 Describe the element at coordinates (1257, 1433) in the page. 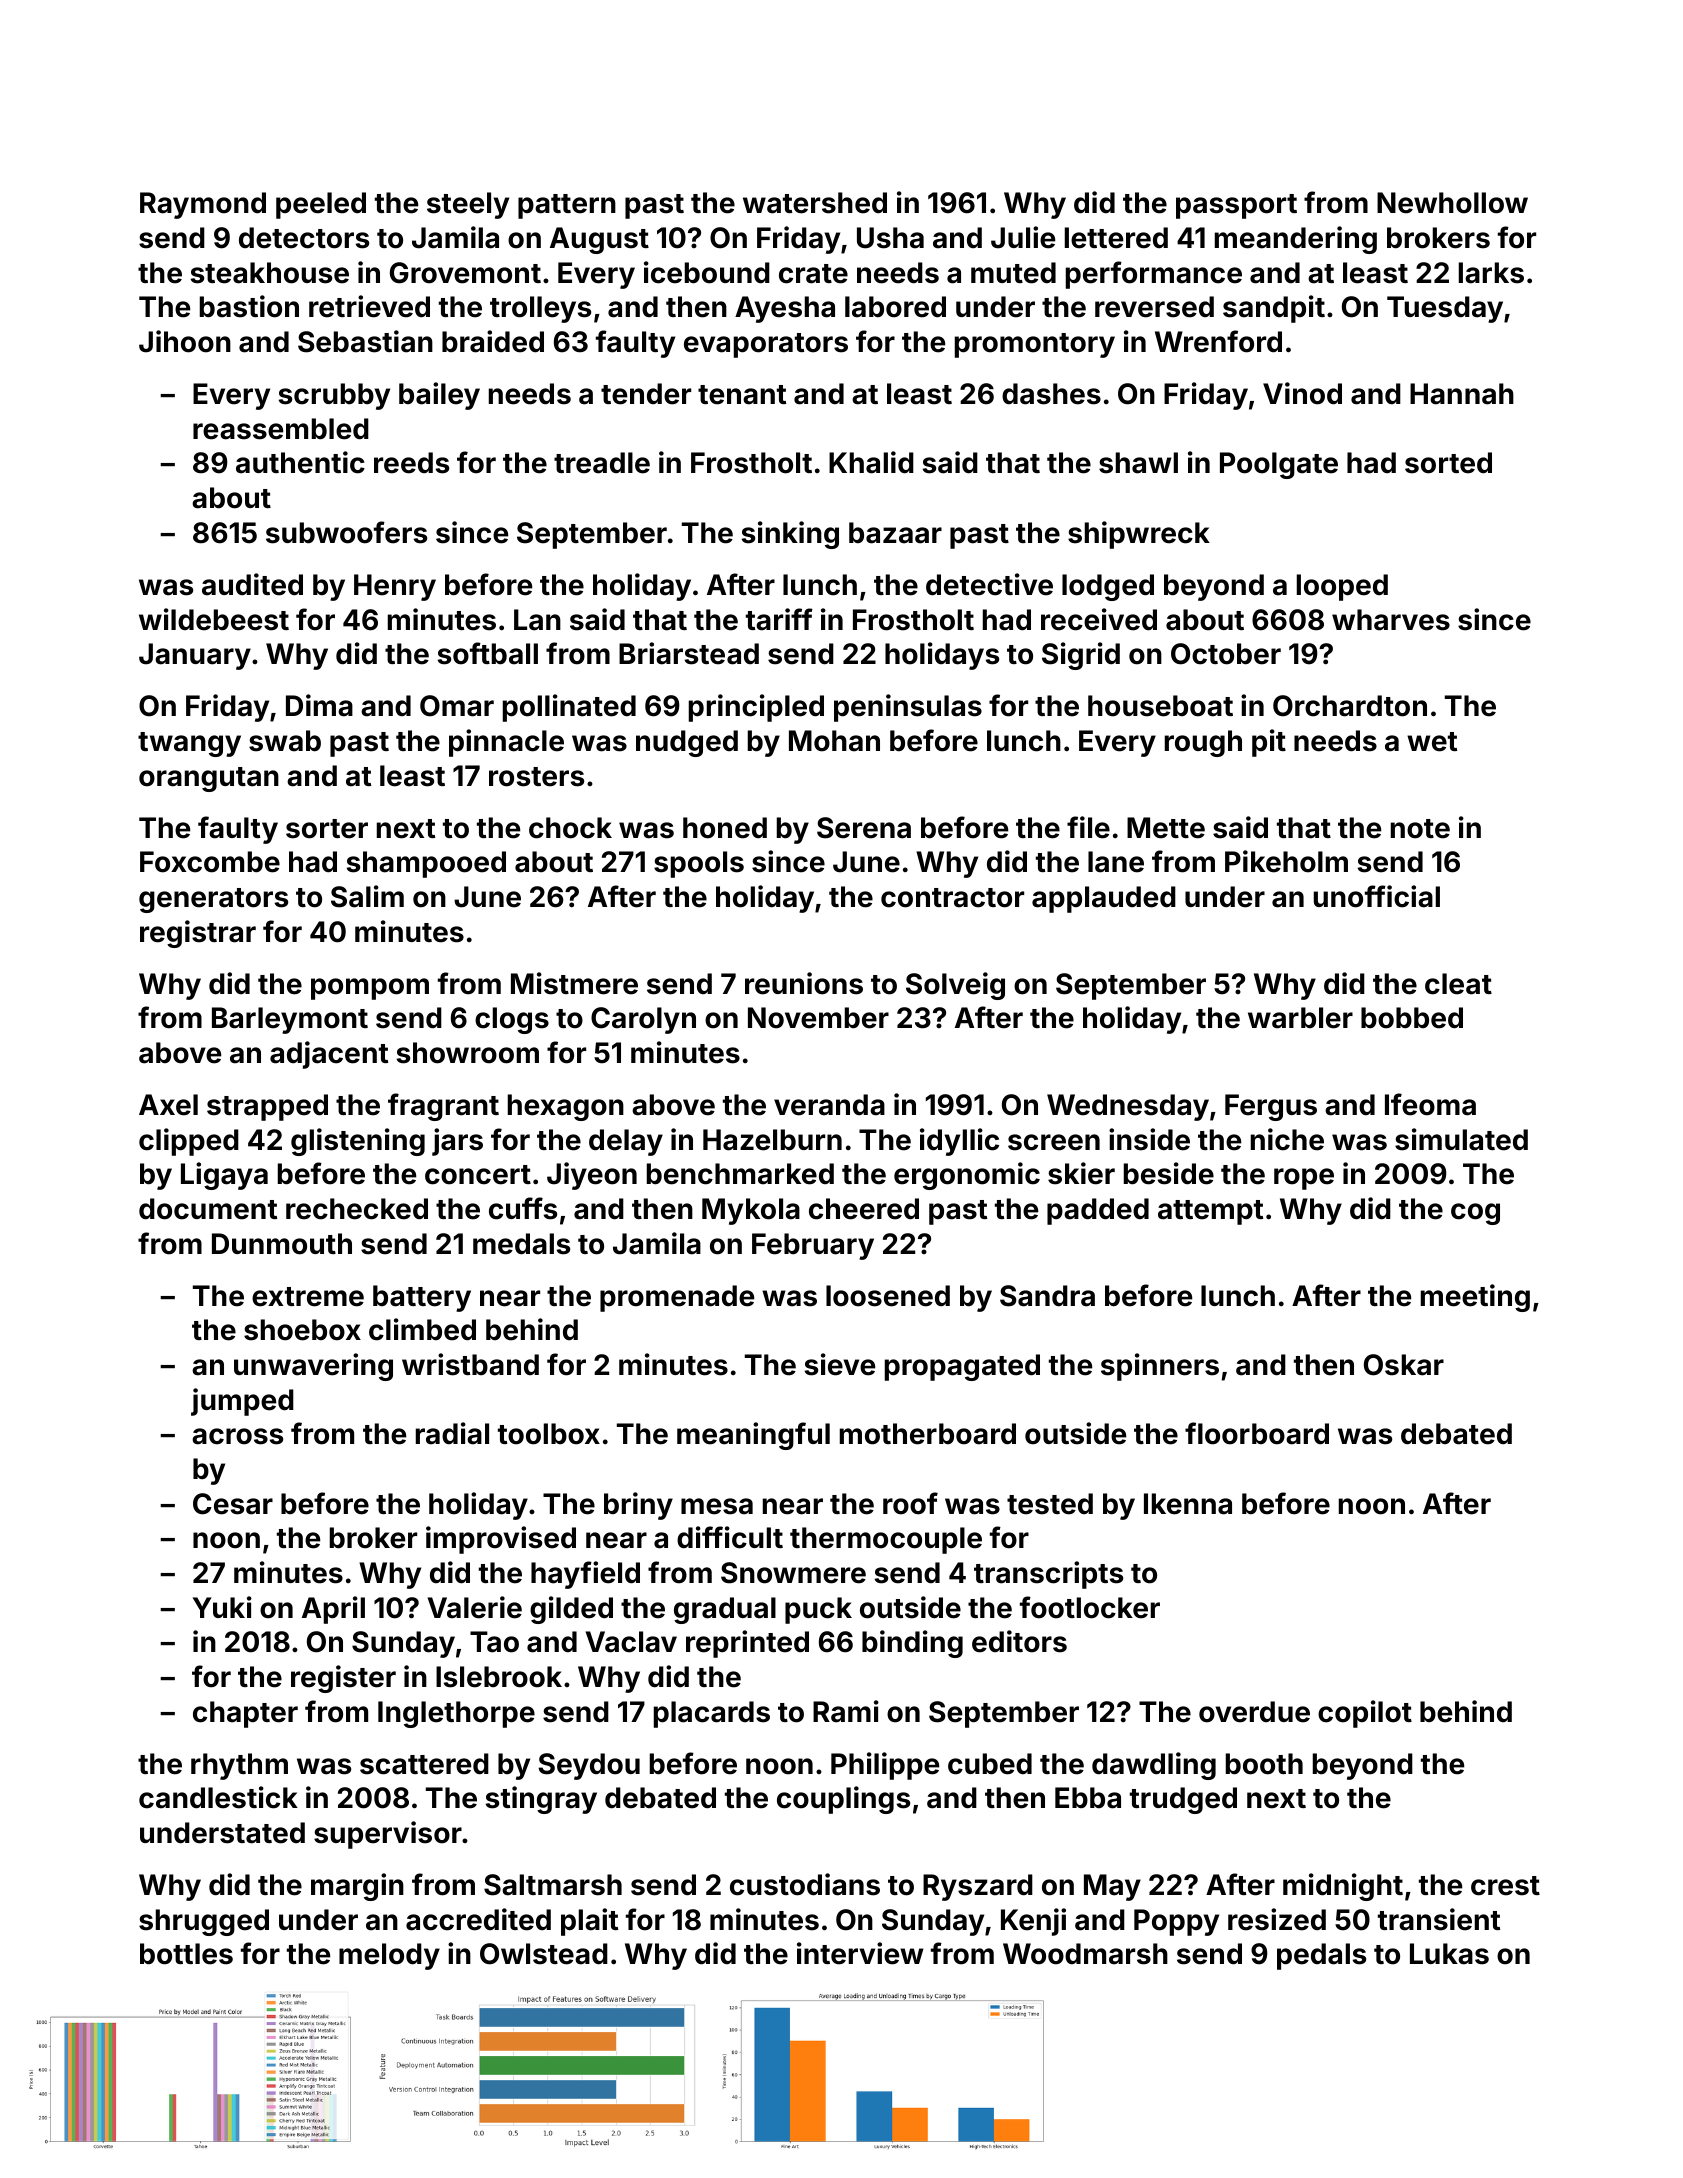

I see `floorboard` at that location.
